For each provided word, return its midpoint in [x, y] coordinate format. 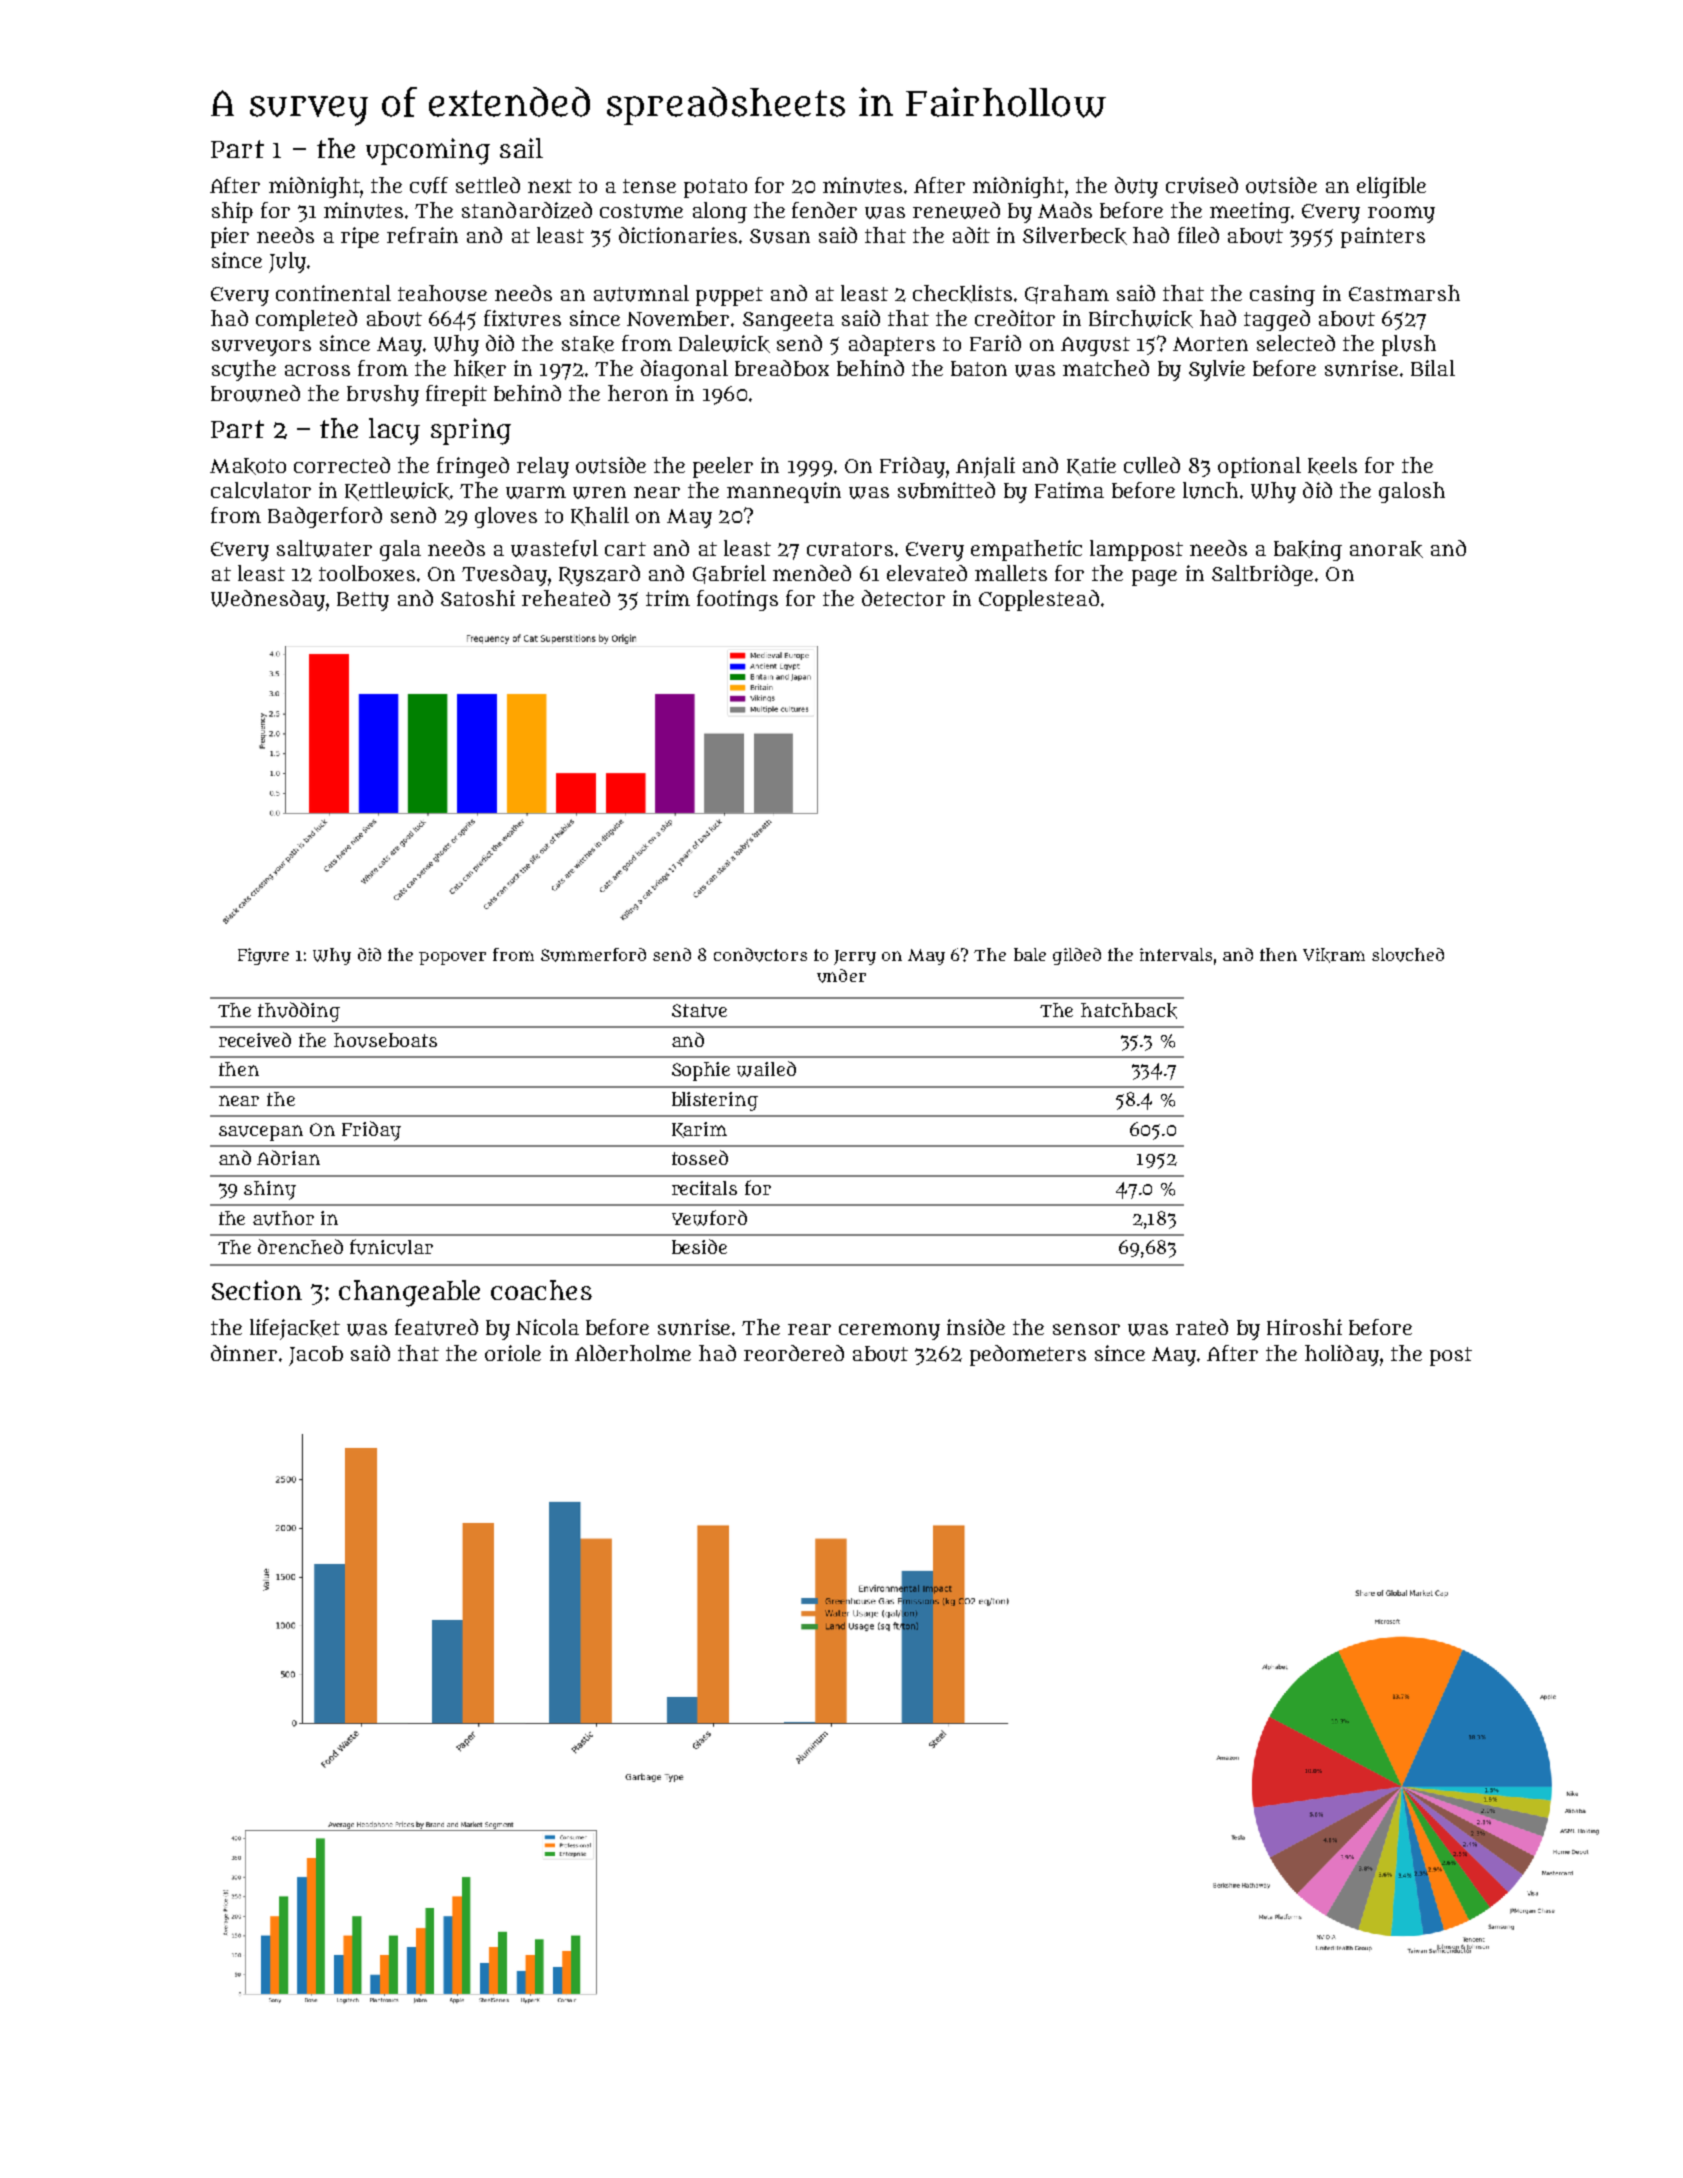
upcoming [428, 151]
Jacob [316, 1356]
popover [452, 958]
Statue [699, 1011]
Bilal [1433, 368]
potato [715, 188]
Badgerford [325, 517]
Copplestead [1039, 600]
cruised [1202, 185]
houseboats [385, 1040]
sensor [1086, 1329]
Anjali [985, 467]
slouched [1408, 955]
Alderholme [633, 1353]
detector [903, 598]
